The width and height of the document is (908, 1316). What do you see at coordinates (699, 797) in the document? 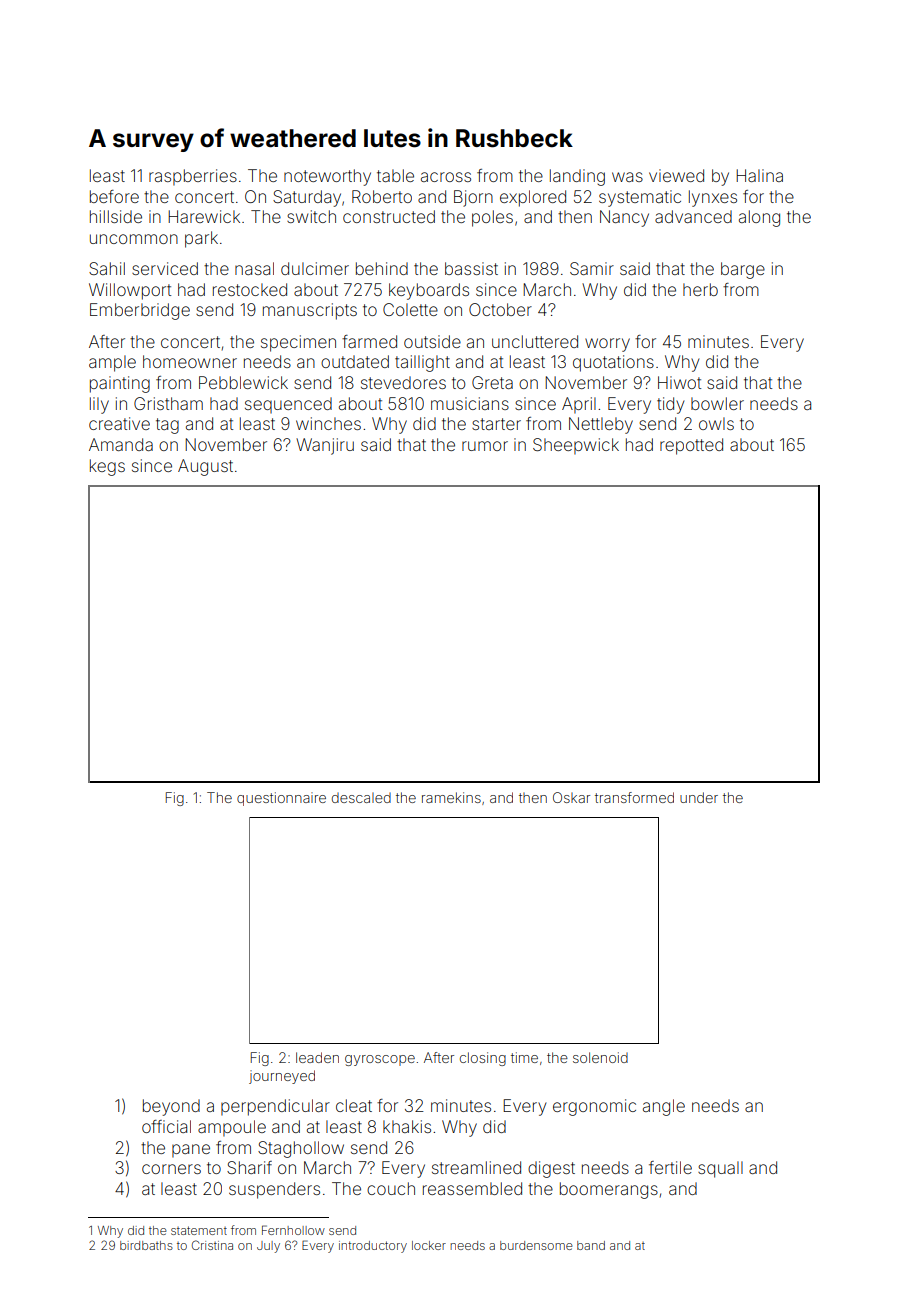
I see `under` at bounding box center [699, 797].
